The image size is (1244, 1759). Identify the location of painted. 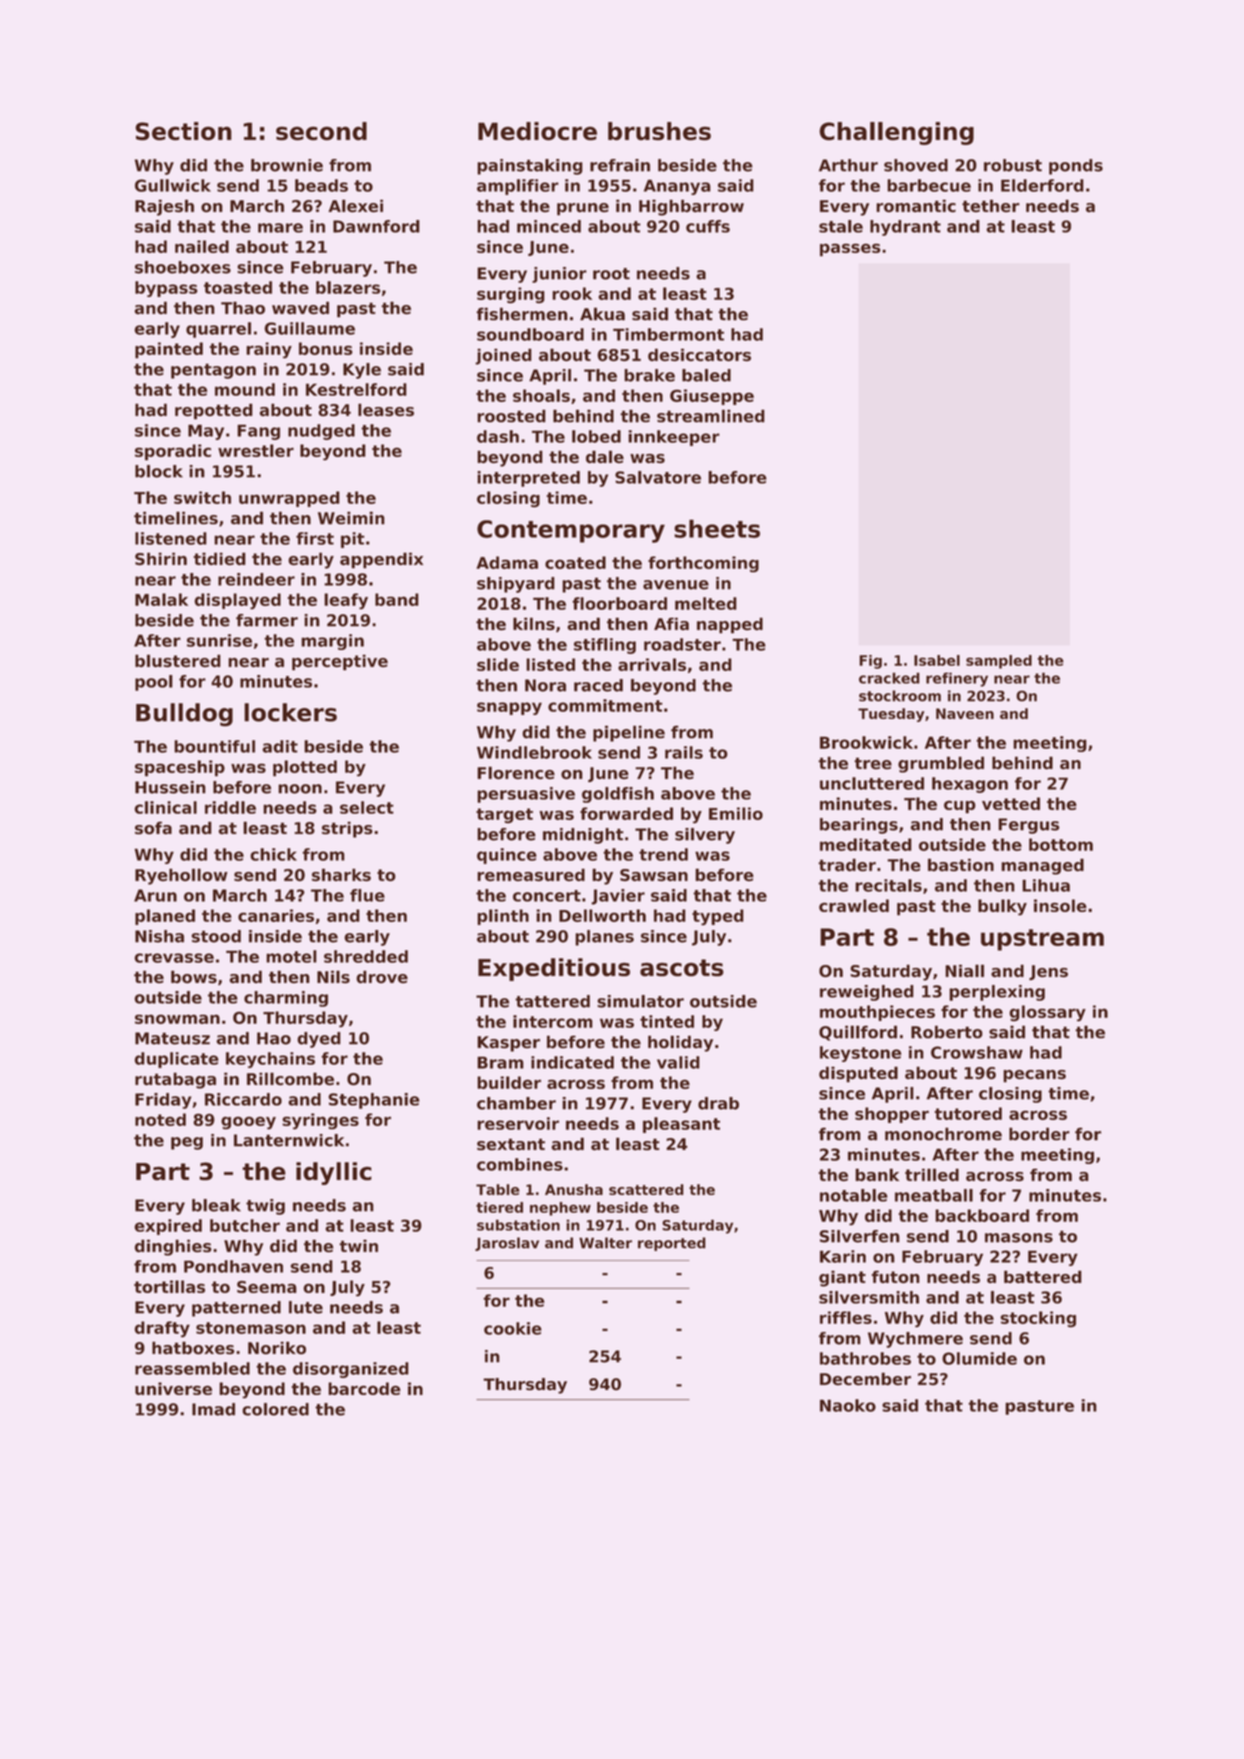
(169, 350).
